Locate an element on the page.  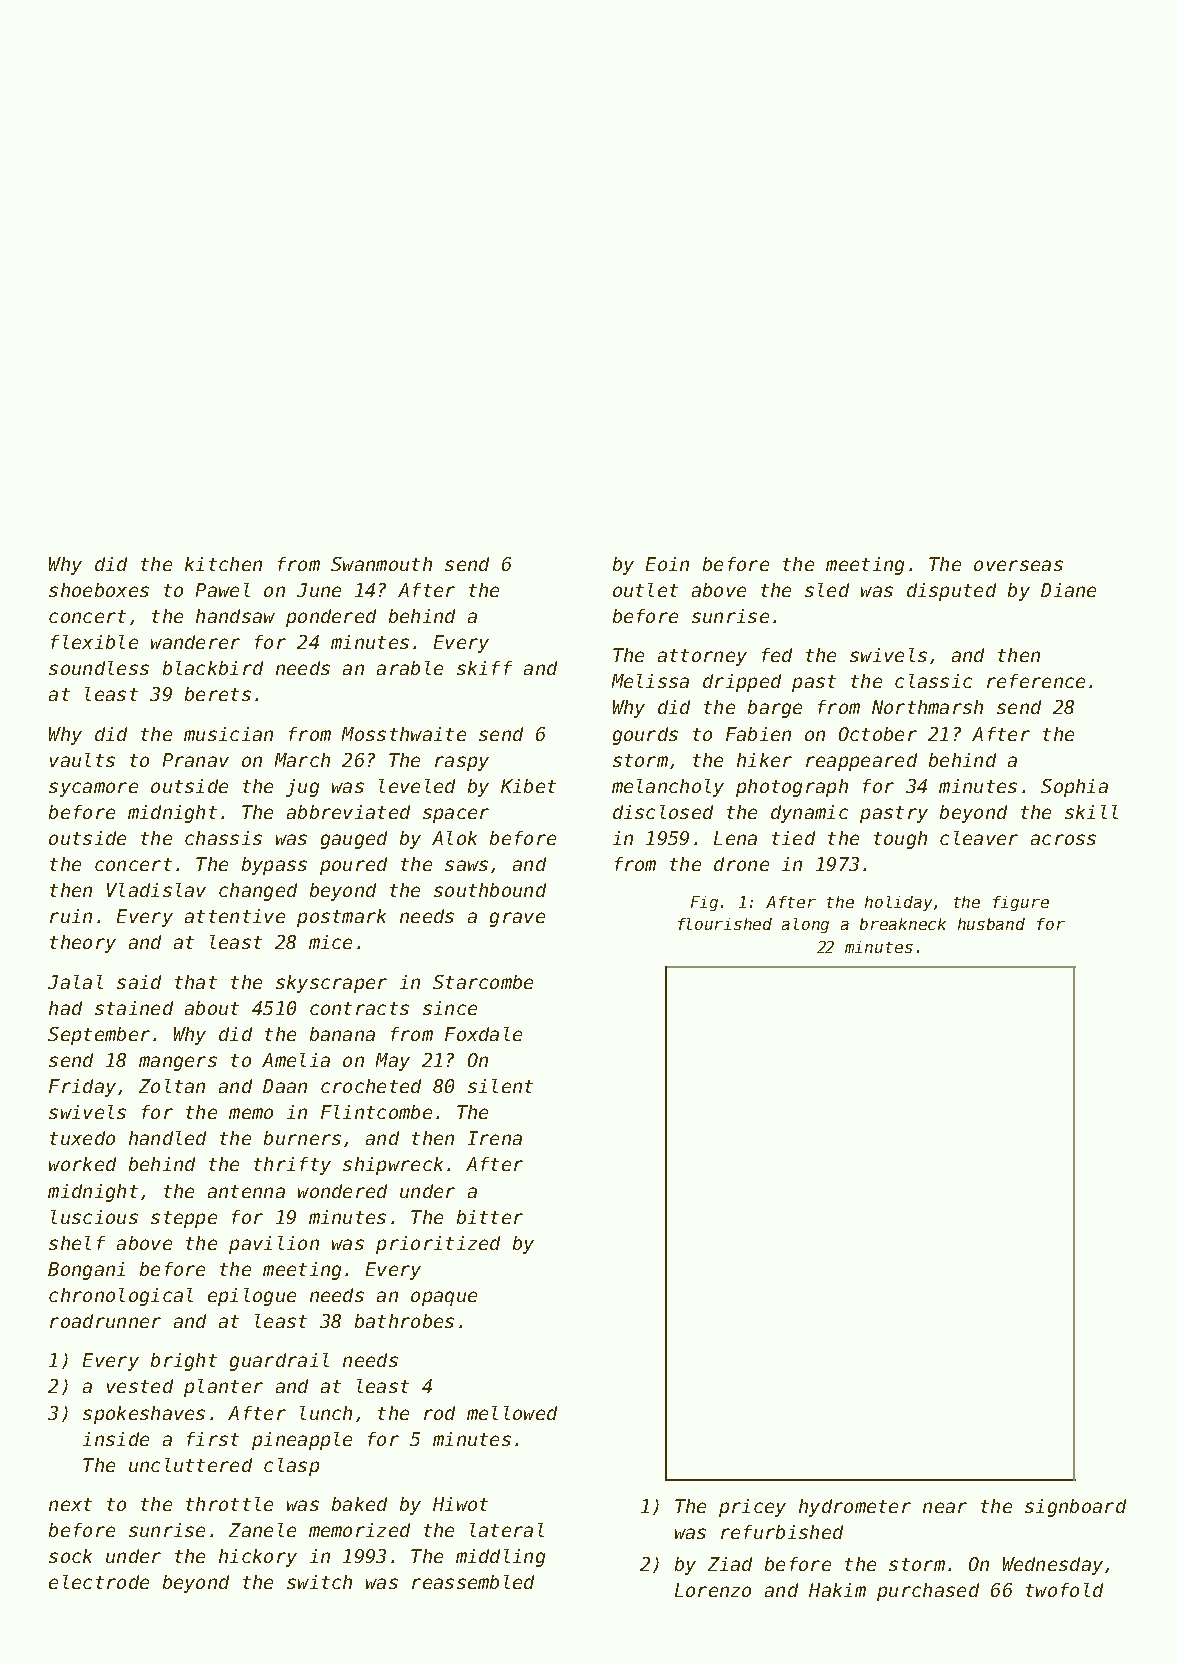
Diane is located at coordinates (1068, 590).
